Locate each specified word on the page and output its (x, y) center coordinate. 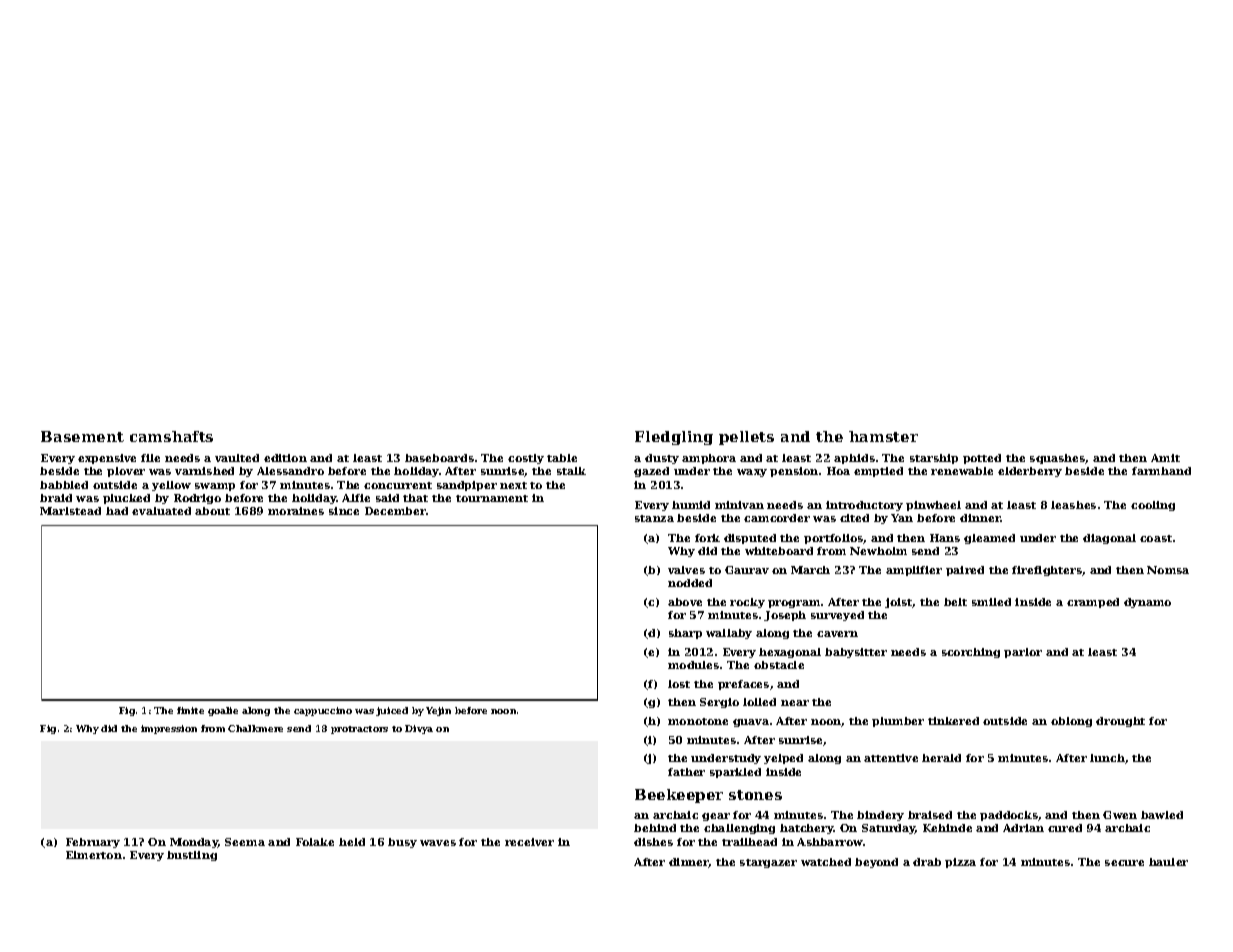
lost (679, 684)
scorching (971, 653)
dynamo (1147, 603)
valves (686, 570)
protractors (359, 730)
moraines (296, 511)
